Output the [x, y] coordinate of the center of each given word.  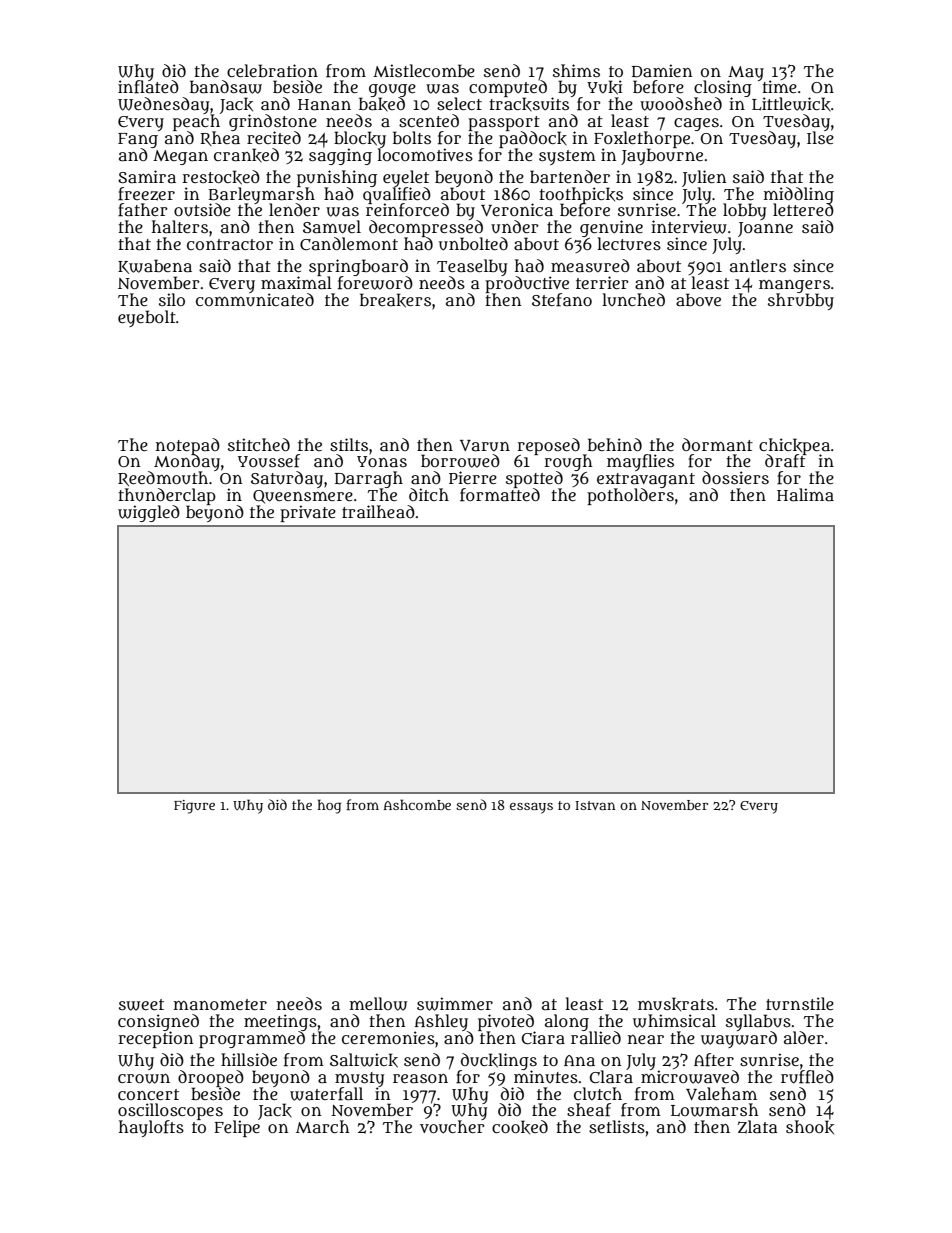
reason [420, 1078]
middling [799, 195]
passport [504, 123]
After [714, 1060]
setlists [617, 1126]
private [308, 513]
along [567, 1022]
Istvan [595, 805]
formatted [500, 495]
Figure [194, 807]
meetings [280, 1022]
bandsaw [226, 87]
